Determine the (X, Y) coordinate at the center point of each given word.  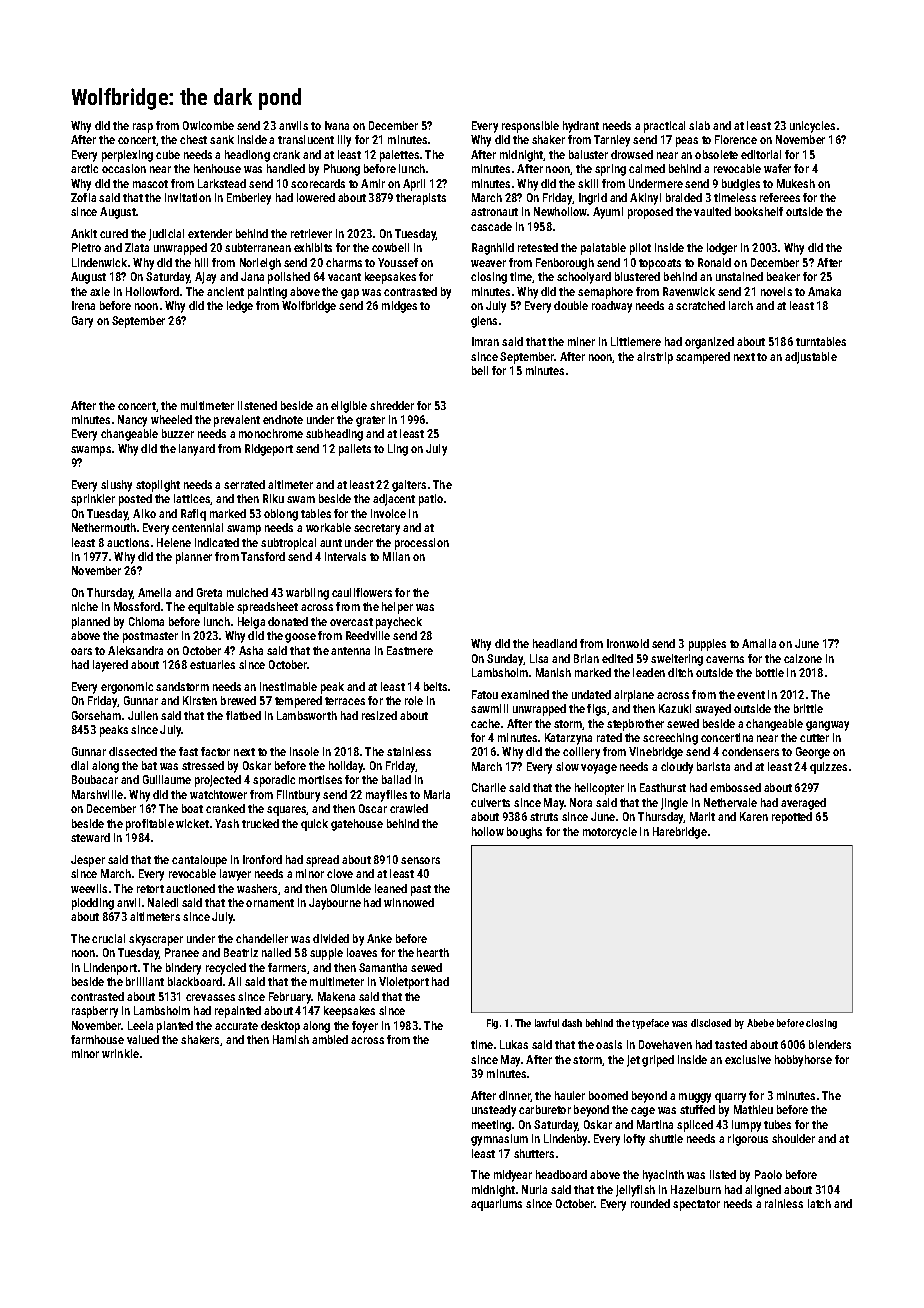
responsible (530, 127)
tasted (731, 1044)
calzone (803, 658)
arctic (84, 168)
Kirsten (200, 700)
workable (328, 527)
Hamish (291, 1039)
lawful (547, 1023)
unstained (739, 276)
